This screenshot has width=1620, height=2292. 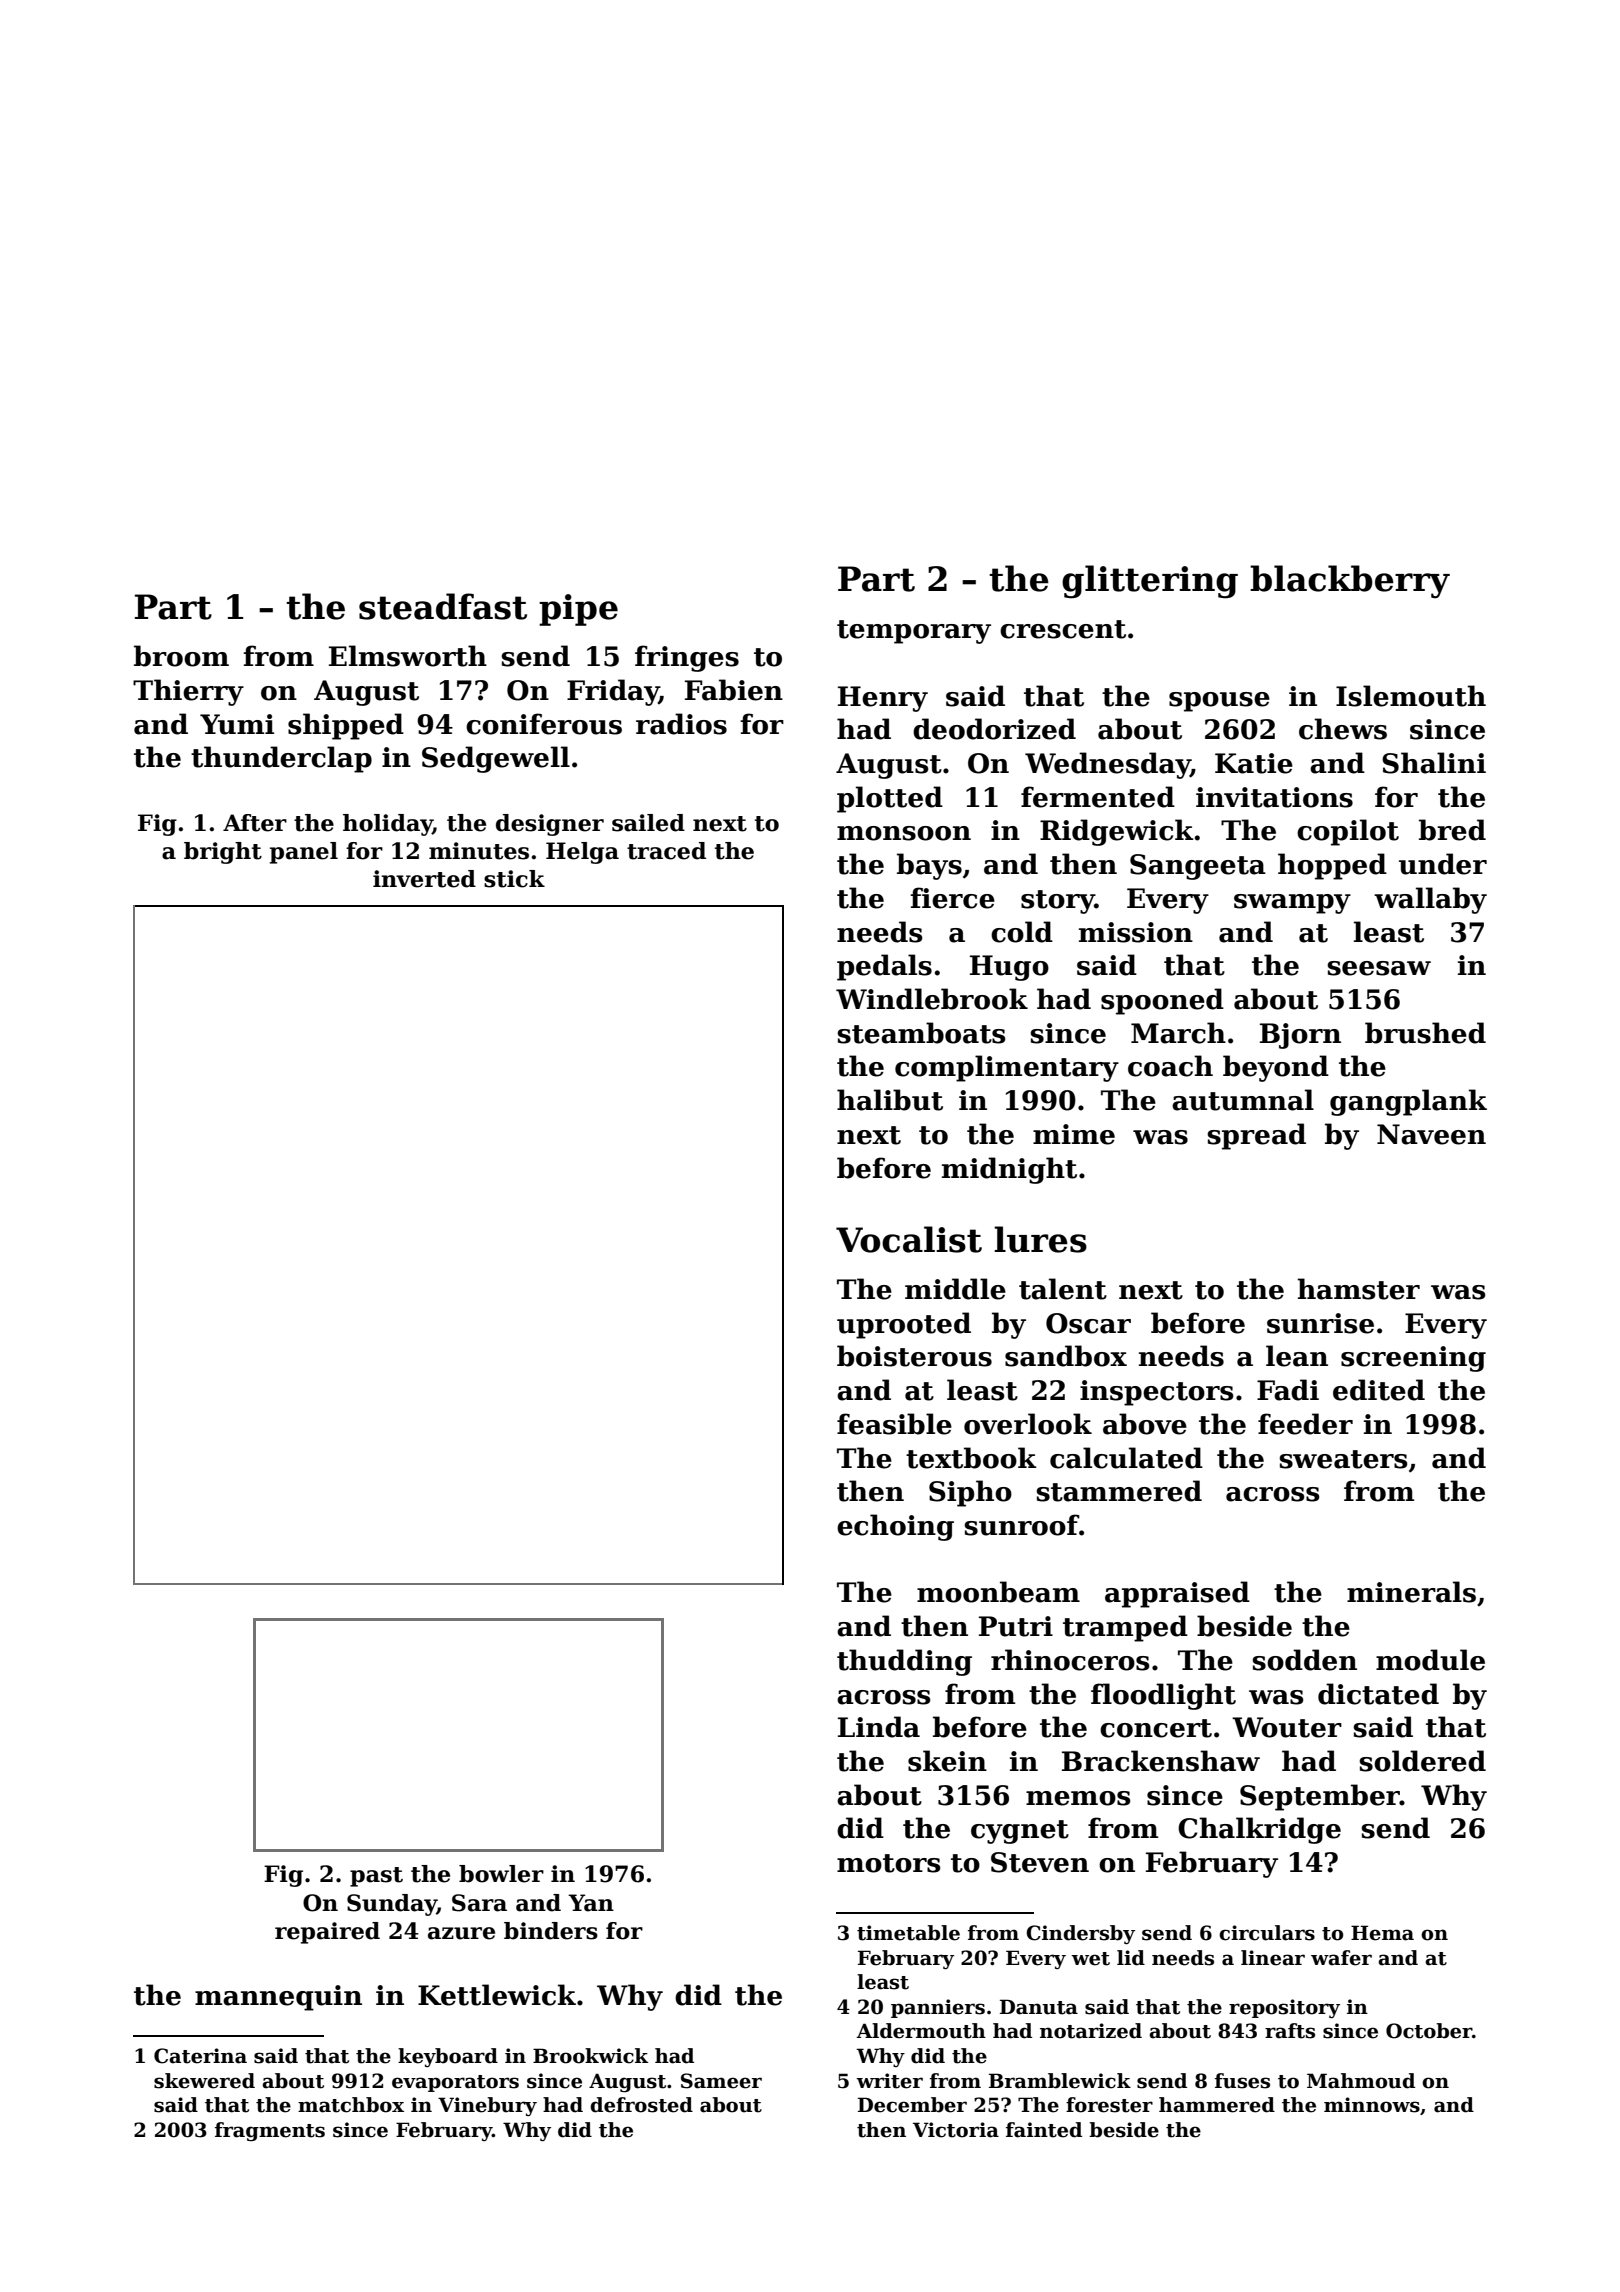 I want to click on bright, so click(x=223, y=853).
